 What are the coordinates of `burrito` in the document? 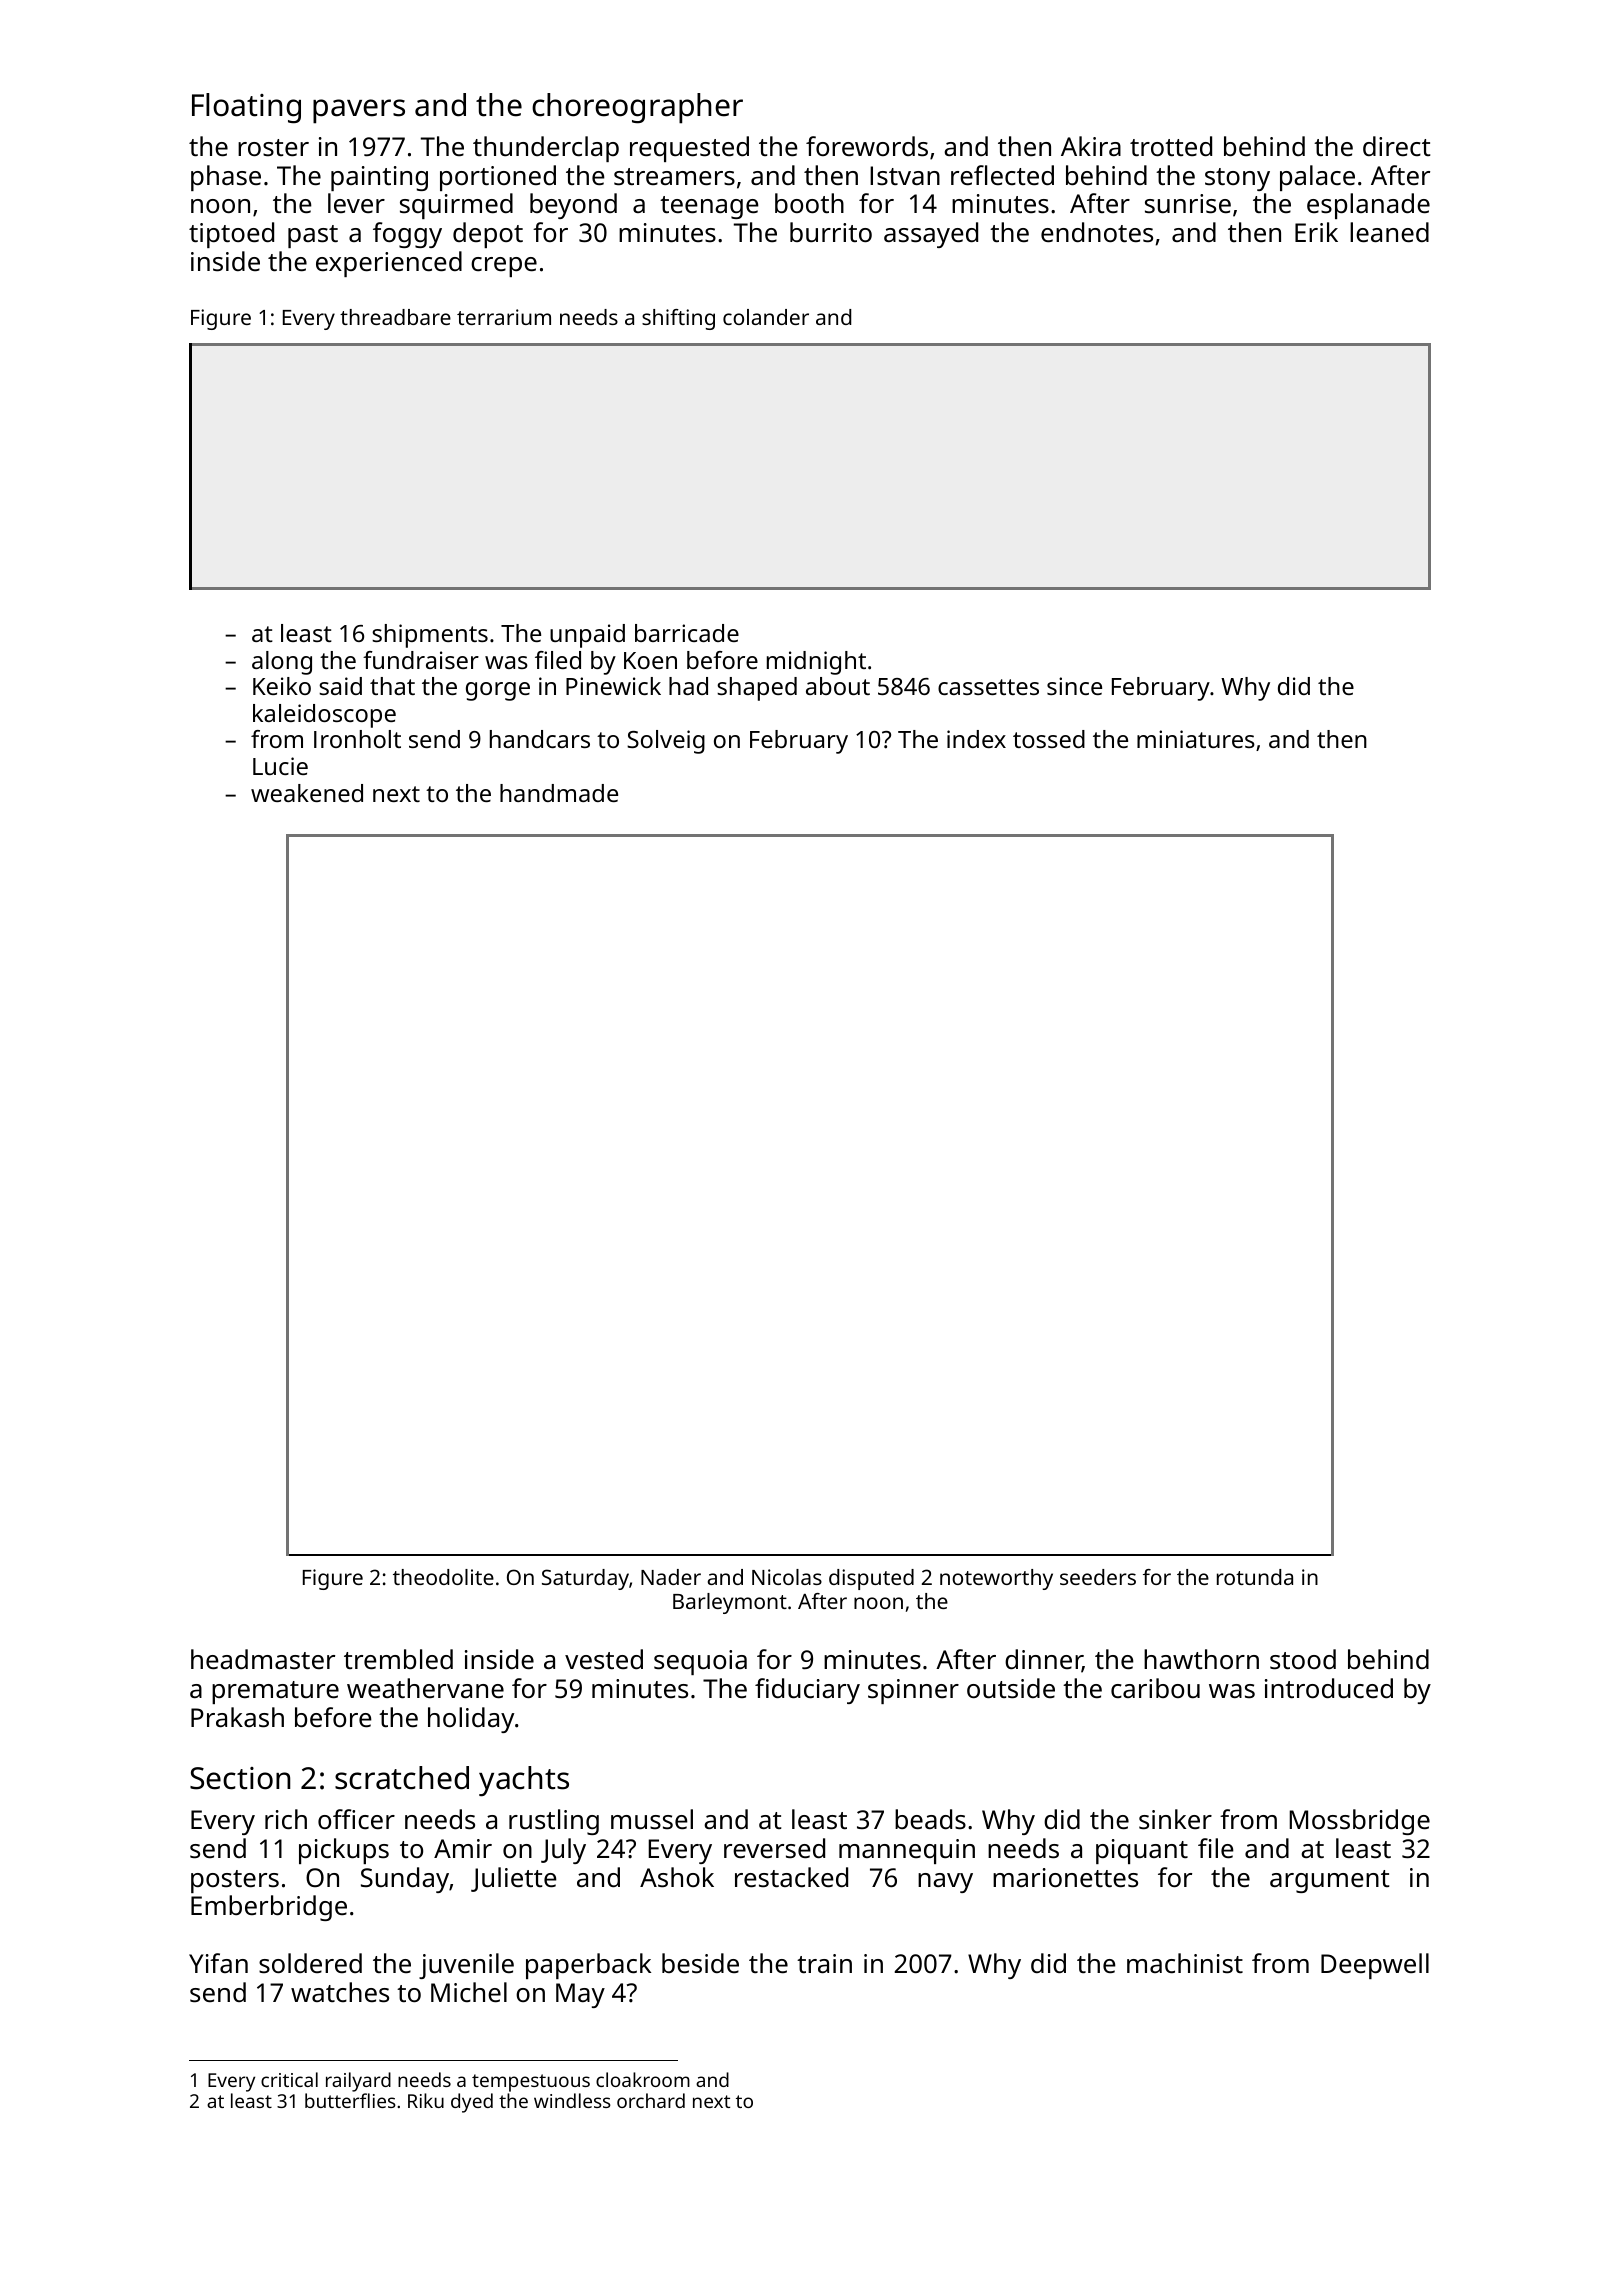 It's located at (831, 232).
